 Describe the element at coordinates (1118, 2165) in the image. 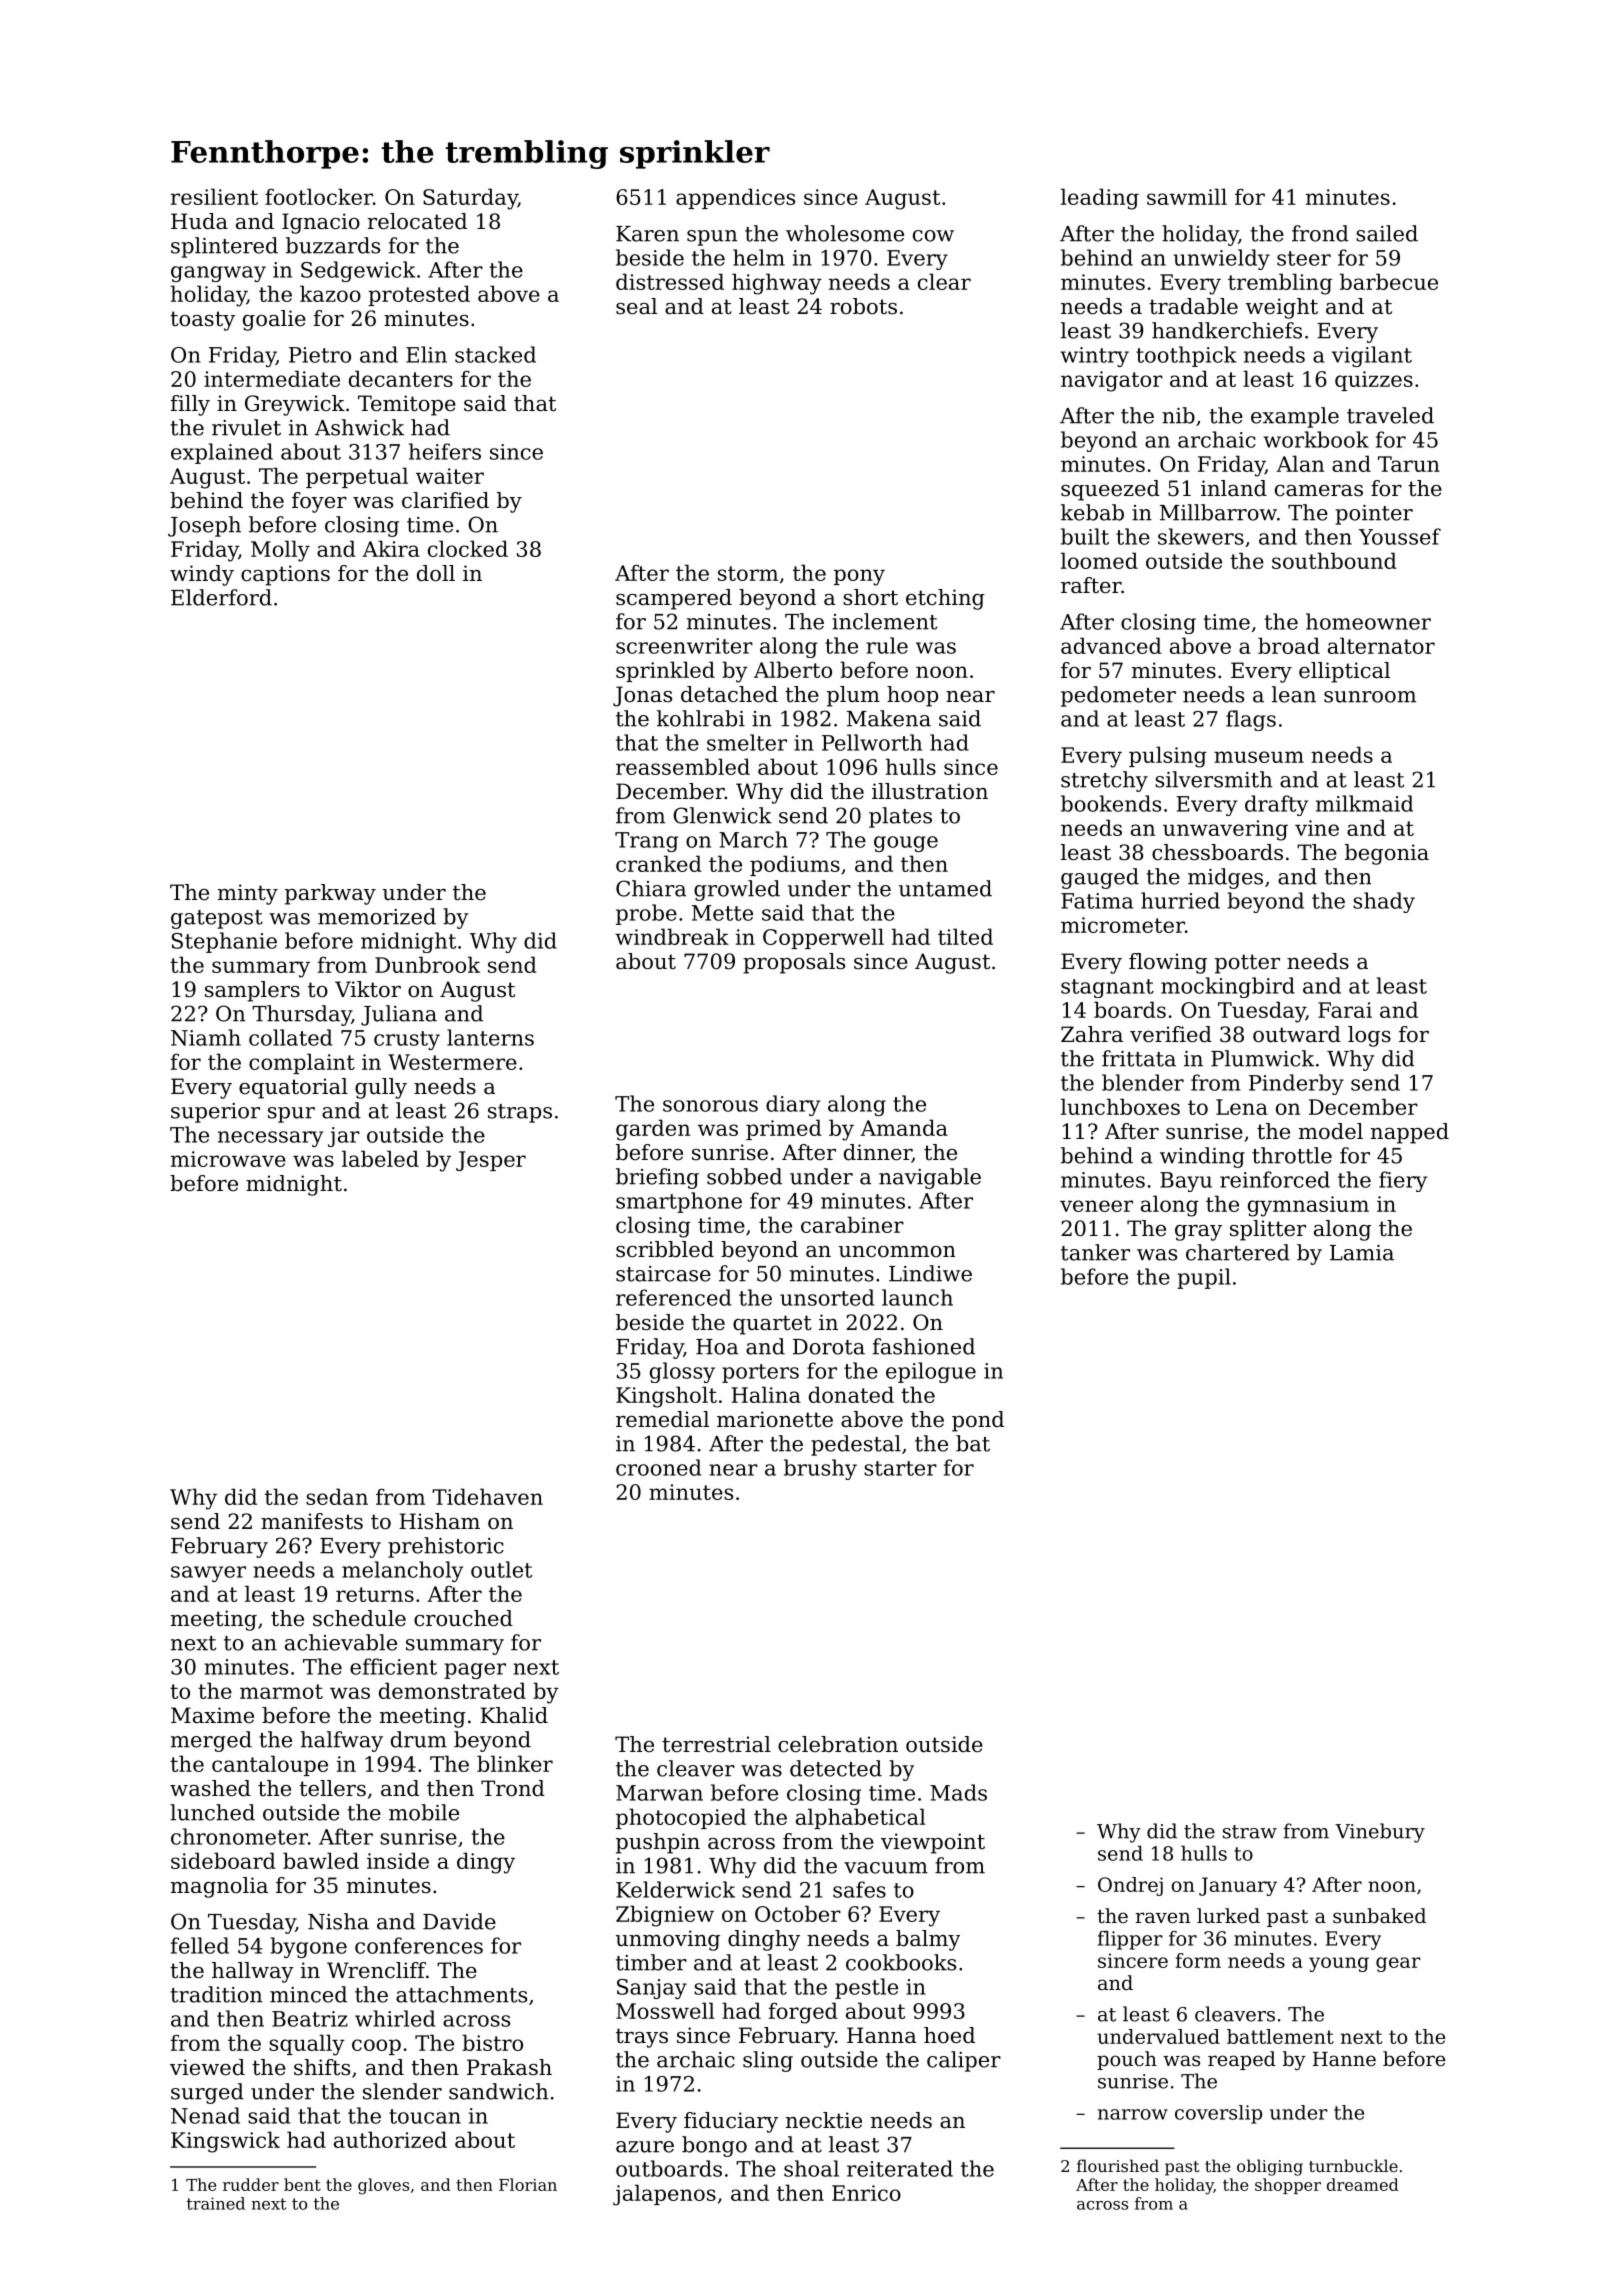

I see `flourished` at that location.
